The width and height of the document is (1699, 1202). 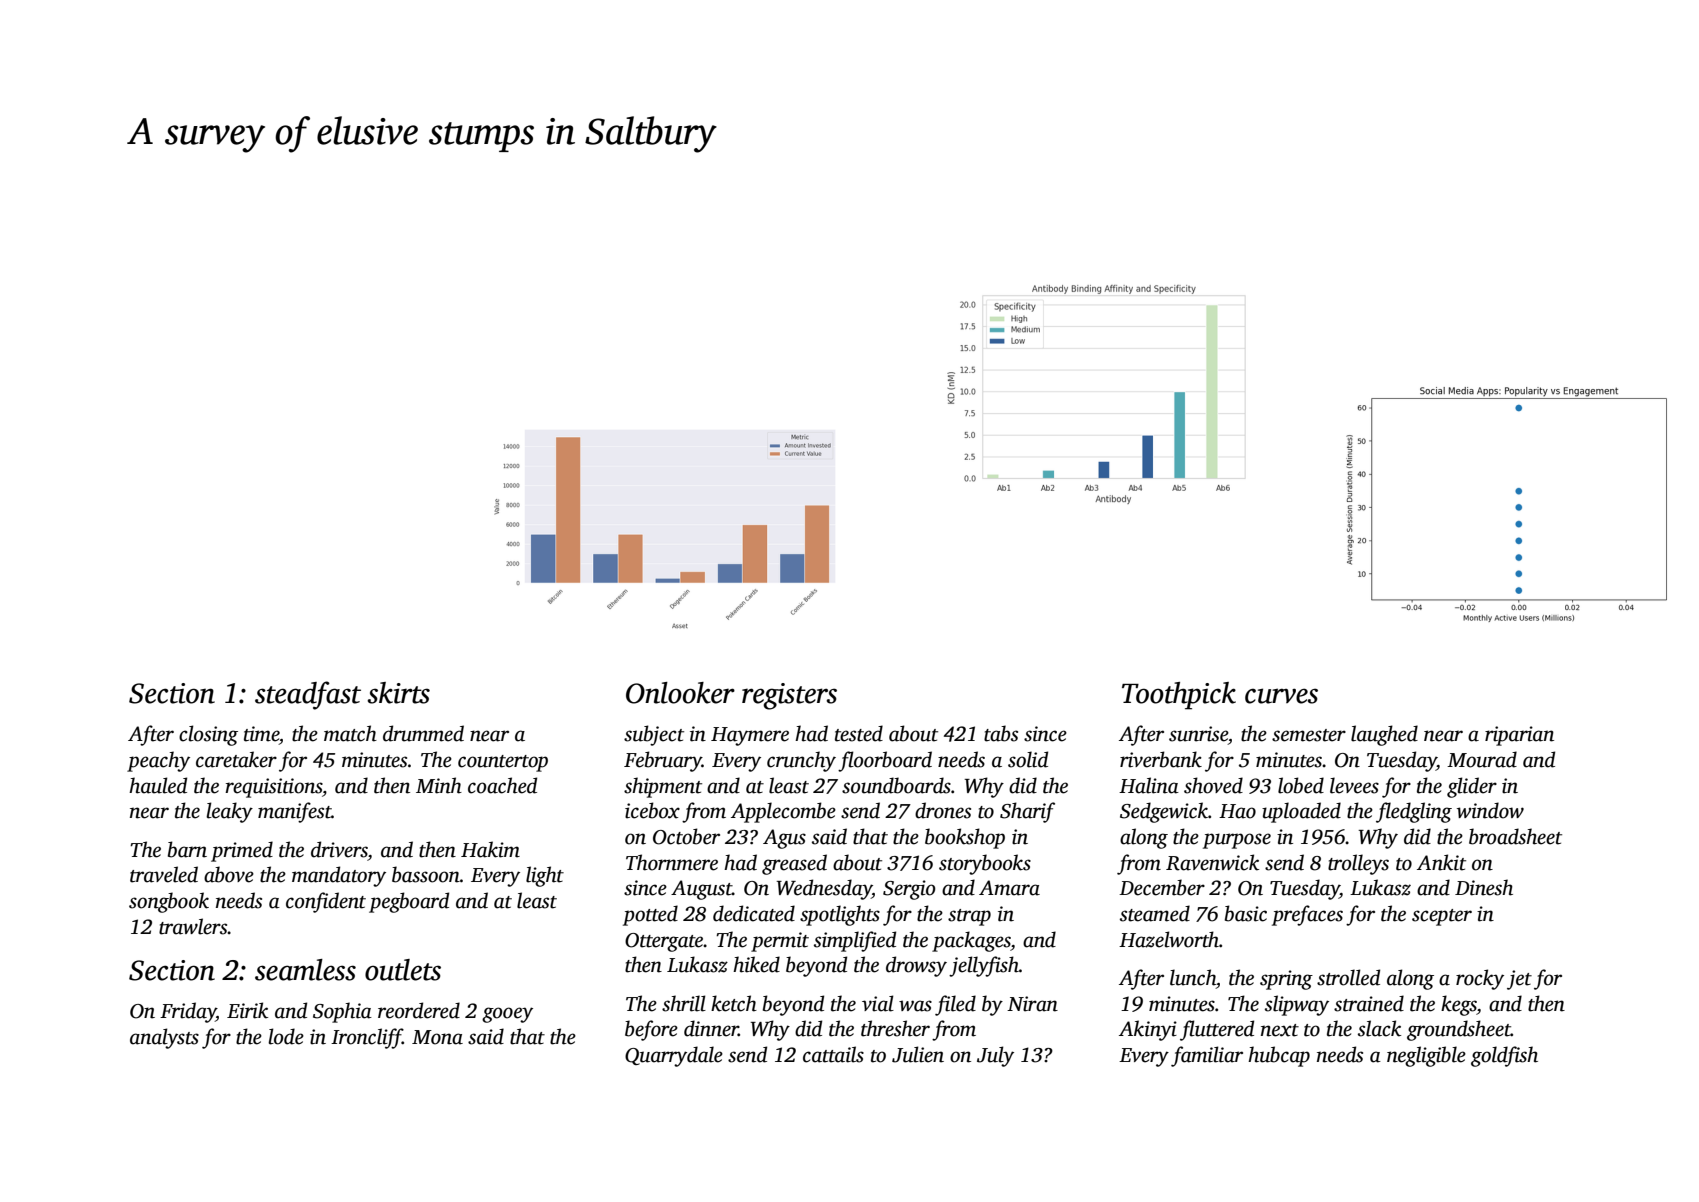 What do you see at coordinates (674, 1056) in the document?
I see `Quarrydale` at bounding box center [674, 1056].
